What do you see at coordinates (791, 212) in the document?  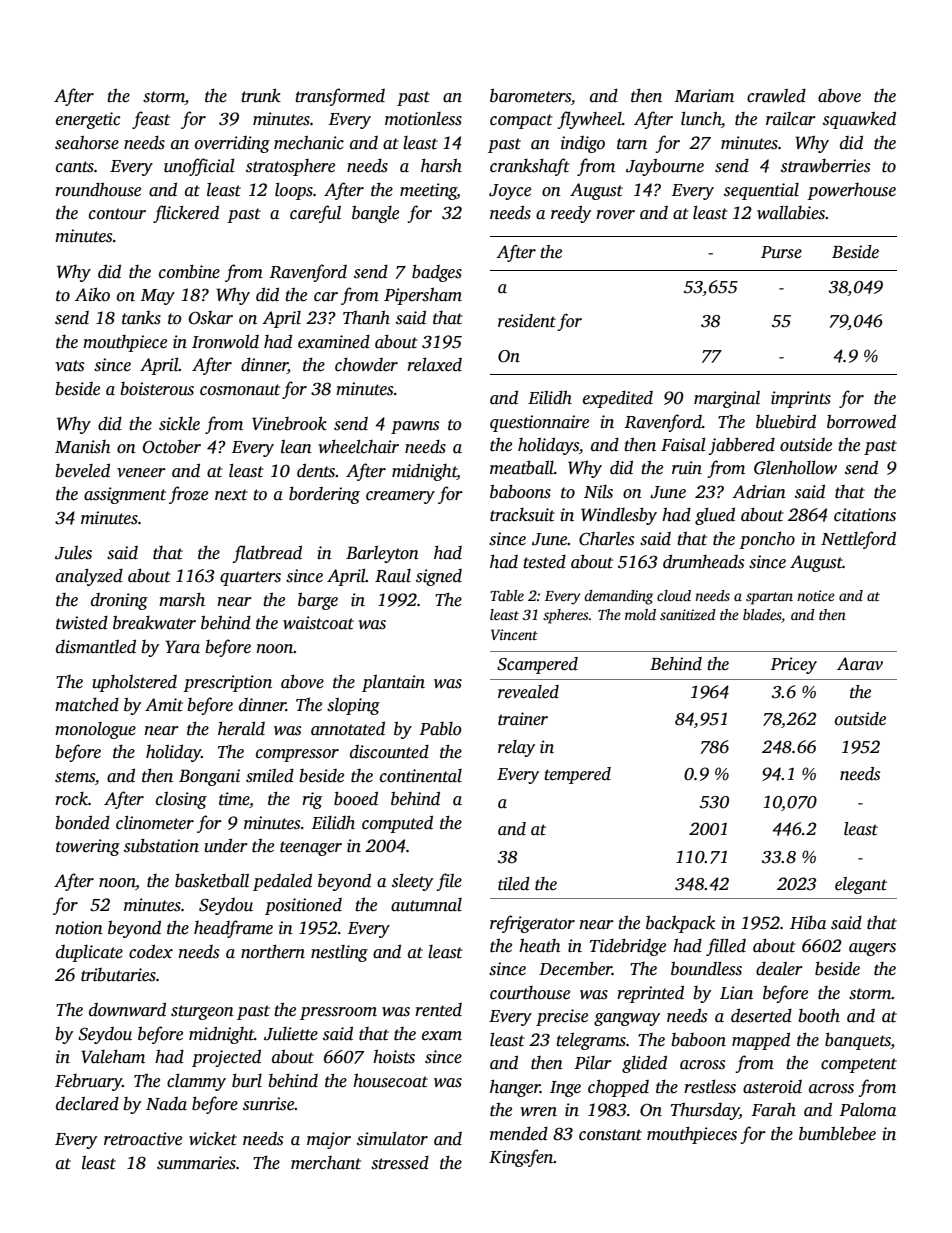 I see `wallabies` at bounding box center [791, 212].
